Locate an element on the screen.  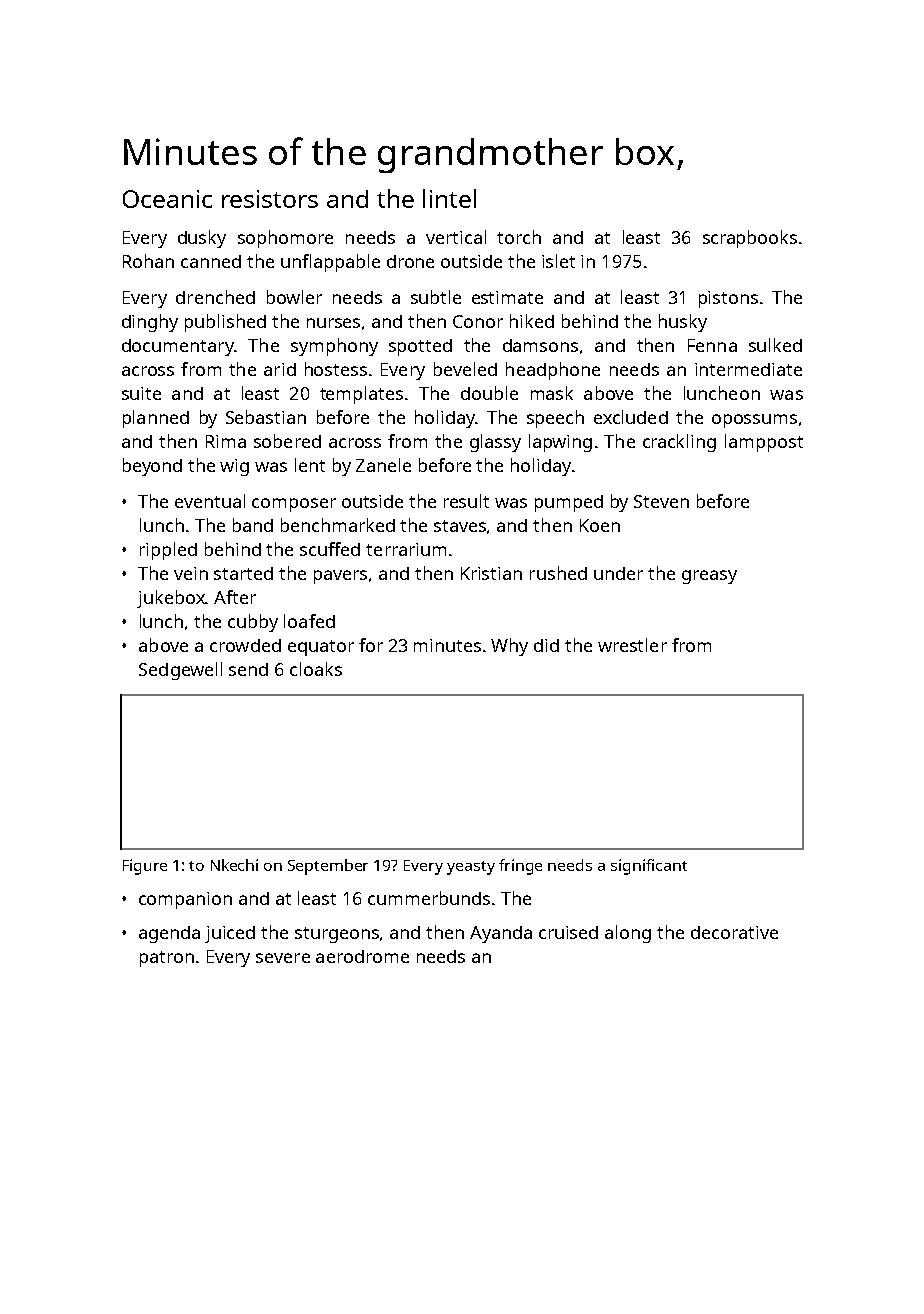
decorative is located at coordinates (734, 932).
